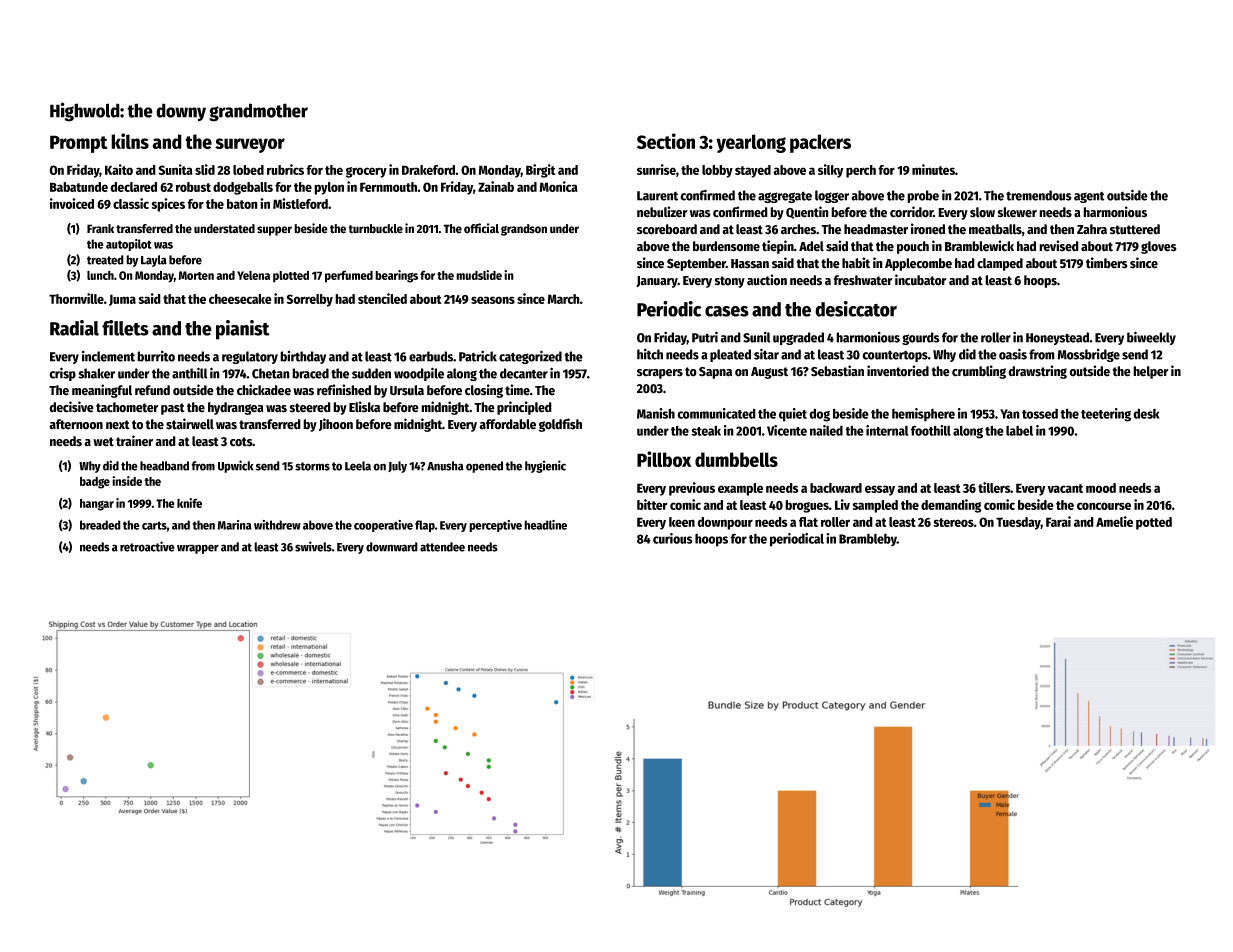 The height and width of the image is (952, 1233). I want to click on cheesecake, so click(240, 299).
